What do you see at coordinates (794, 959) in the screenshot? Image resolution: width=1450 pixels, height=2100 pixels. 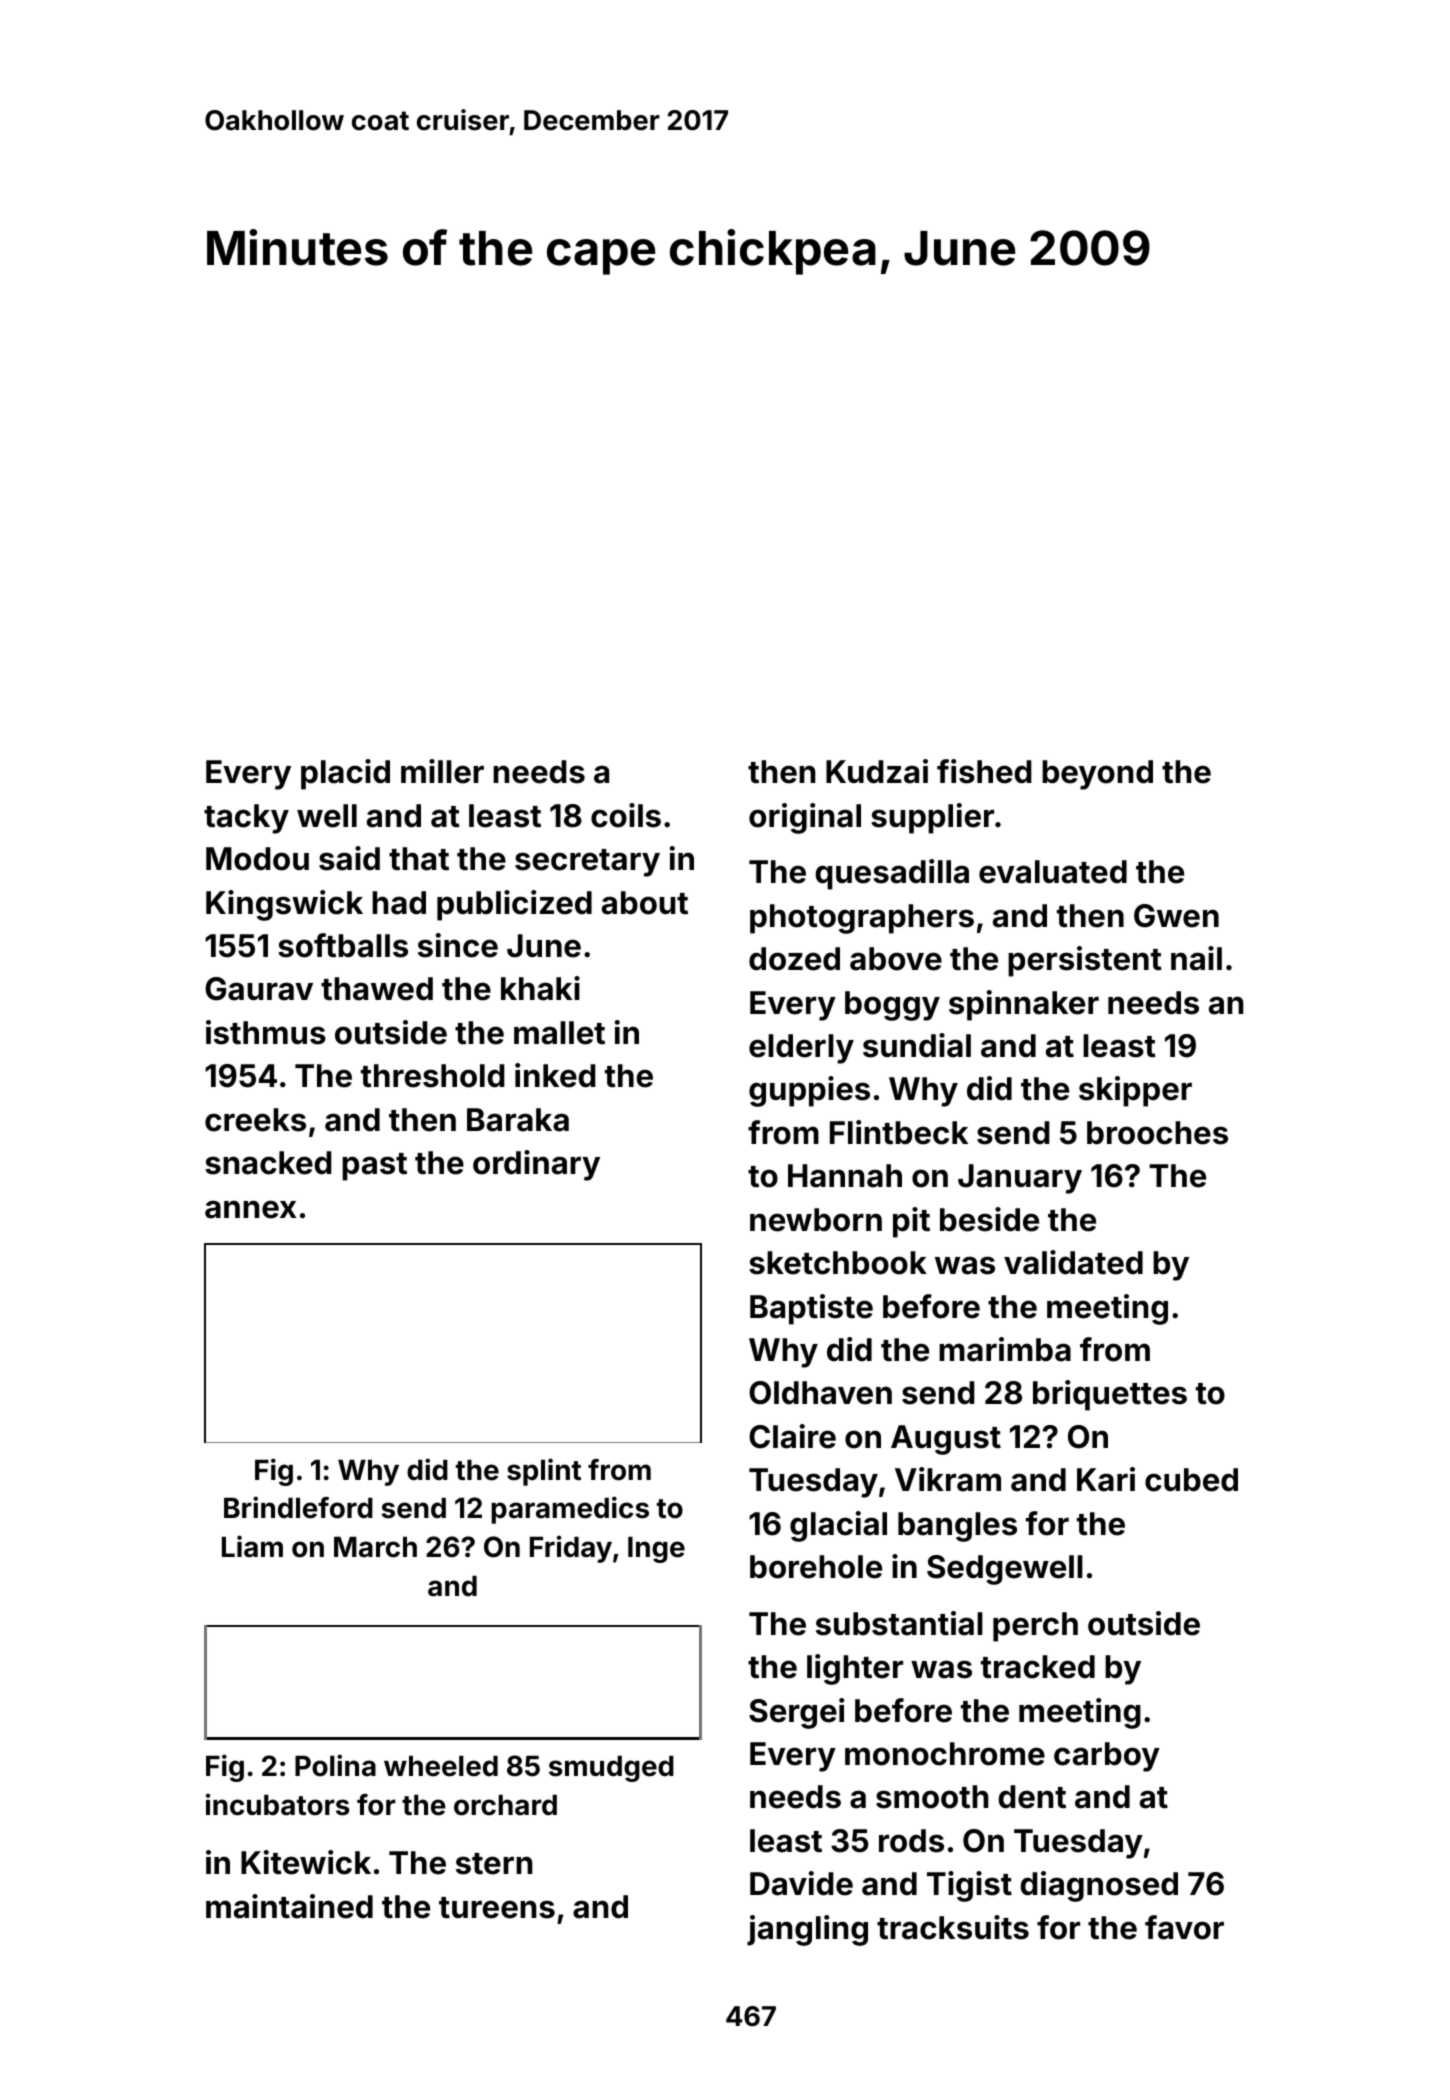 I see `dozed` at bounding box center [794, 959].
